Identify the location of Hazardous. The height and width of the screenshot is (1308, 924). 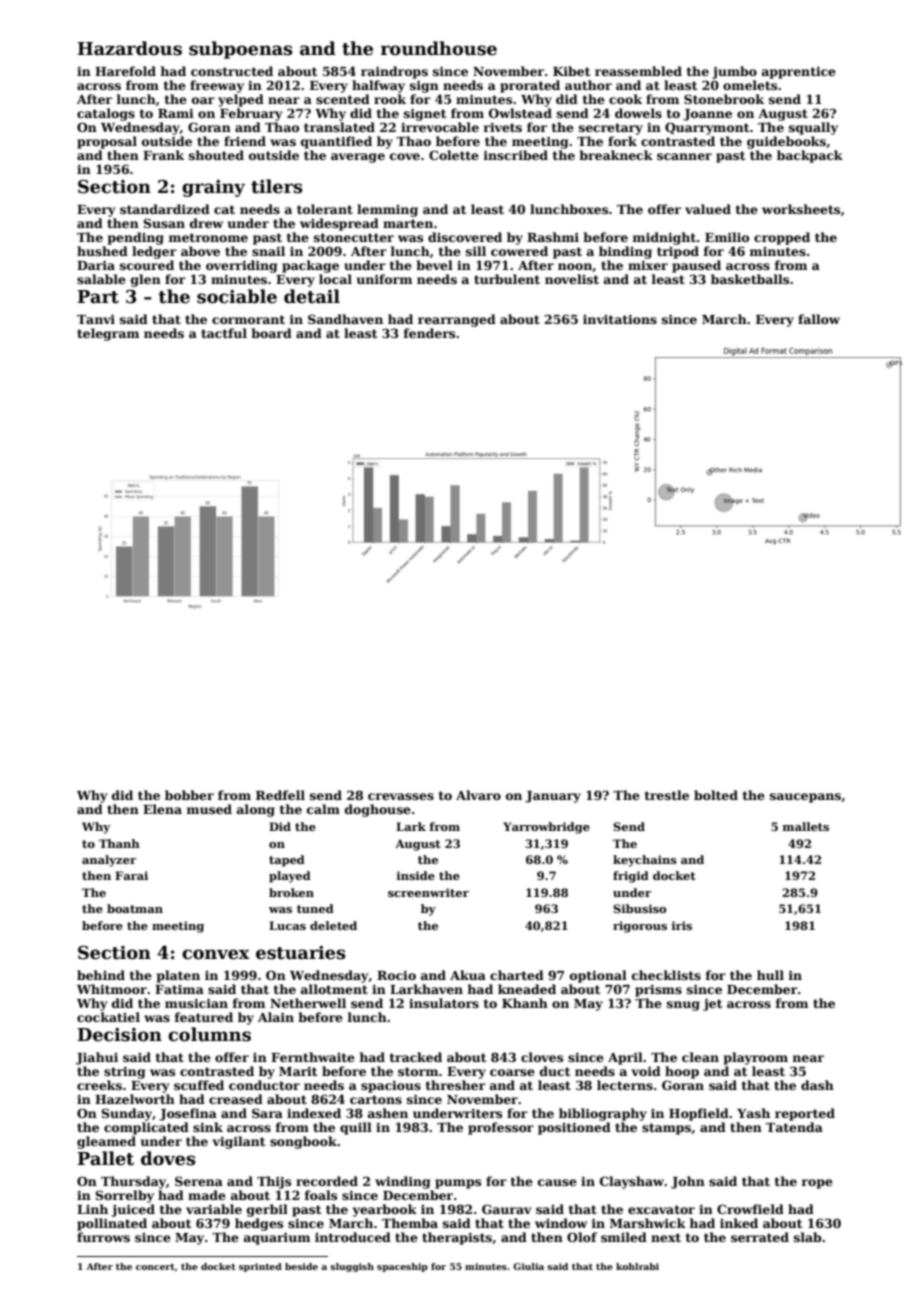
(129, 48).
